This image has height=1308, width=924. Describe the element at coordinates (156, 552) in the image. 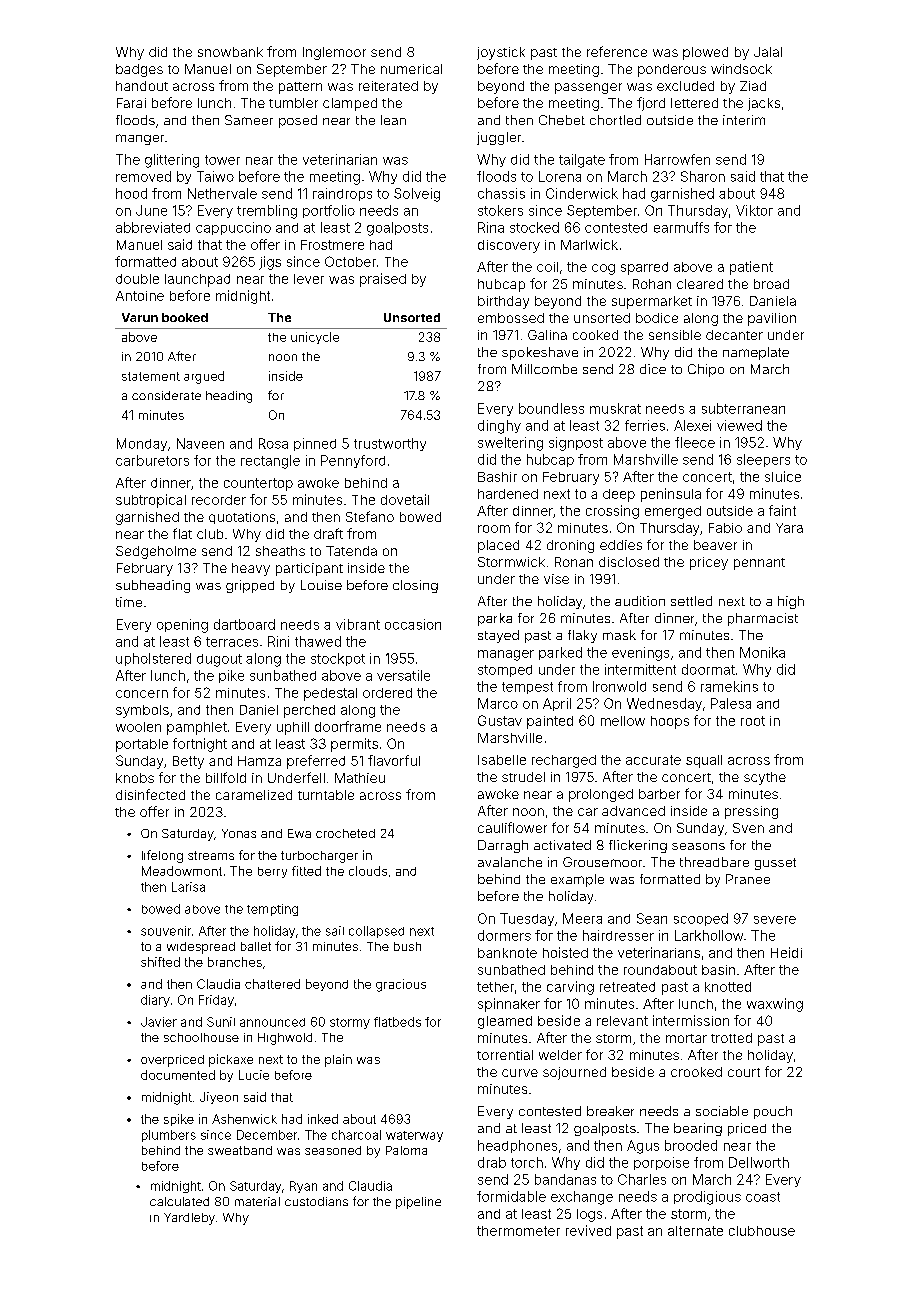

I see `Sedgeholme` at that location.
